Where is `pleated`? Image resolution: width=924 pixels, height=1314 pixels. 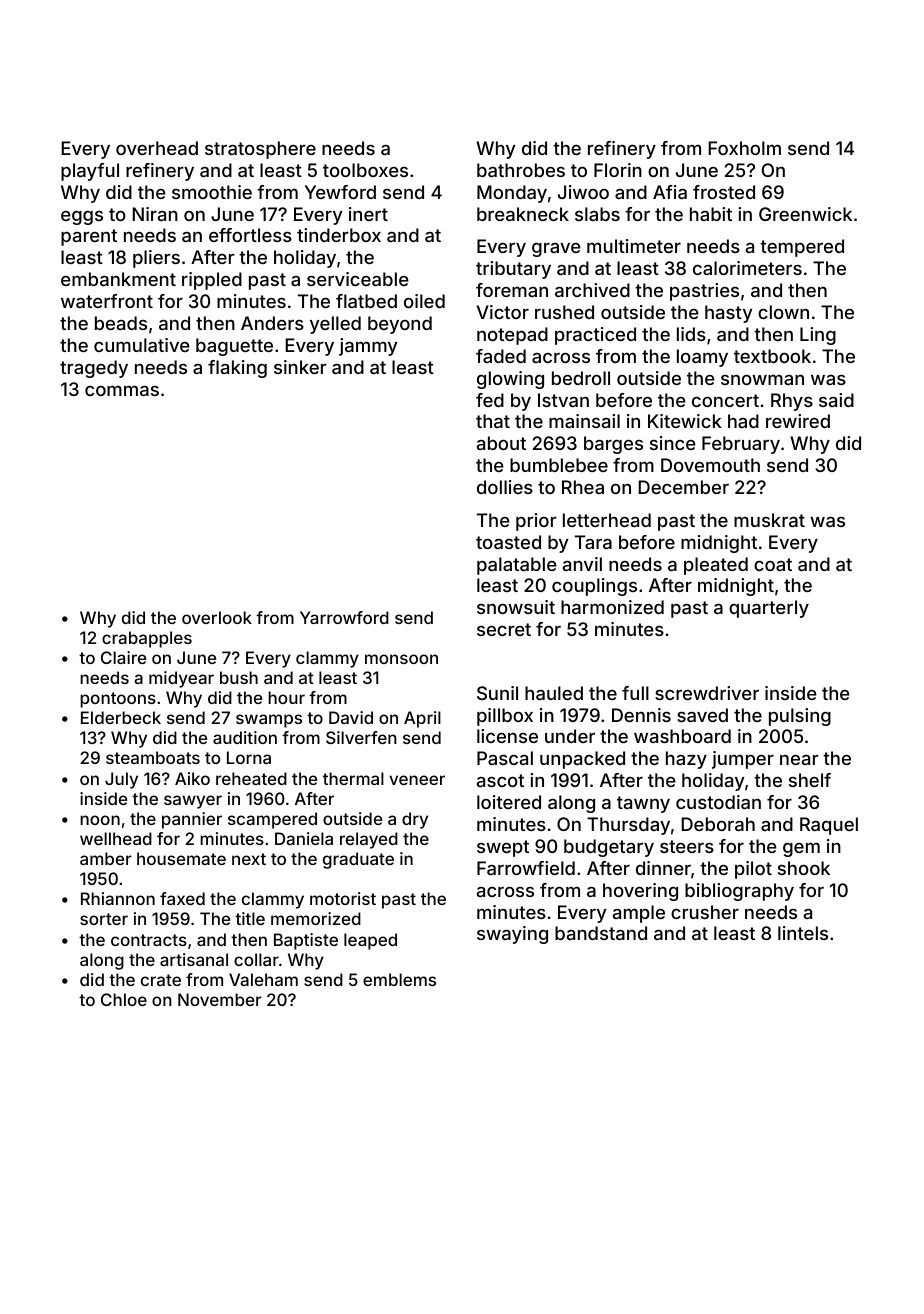
pleated is located at coordinates (716, 566).
